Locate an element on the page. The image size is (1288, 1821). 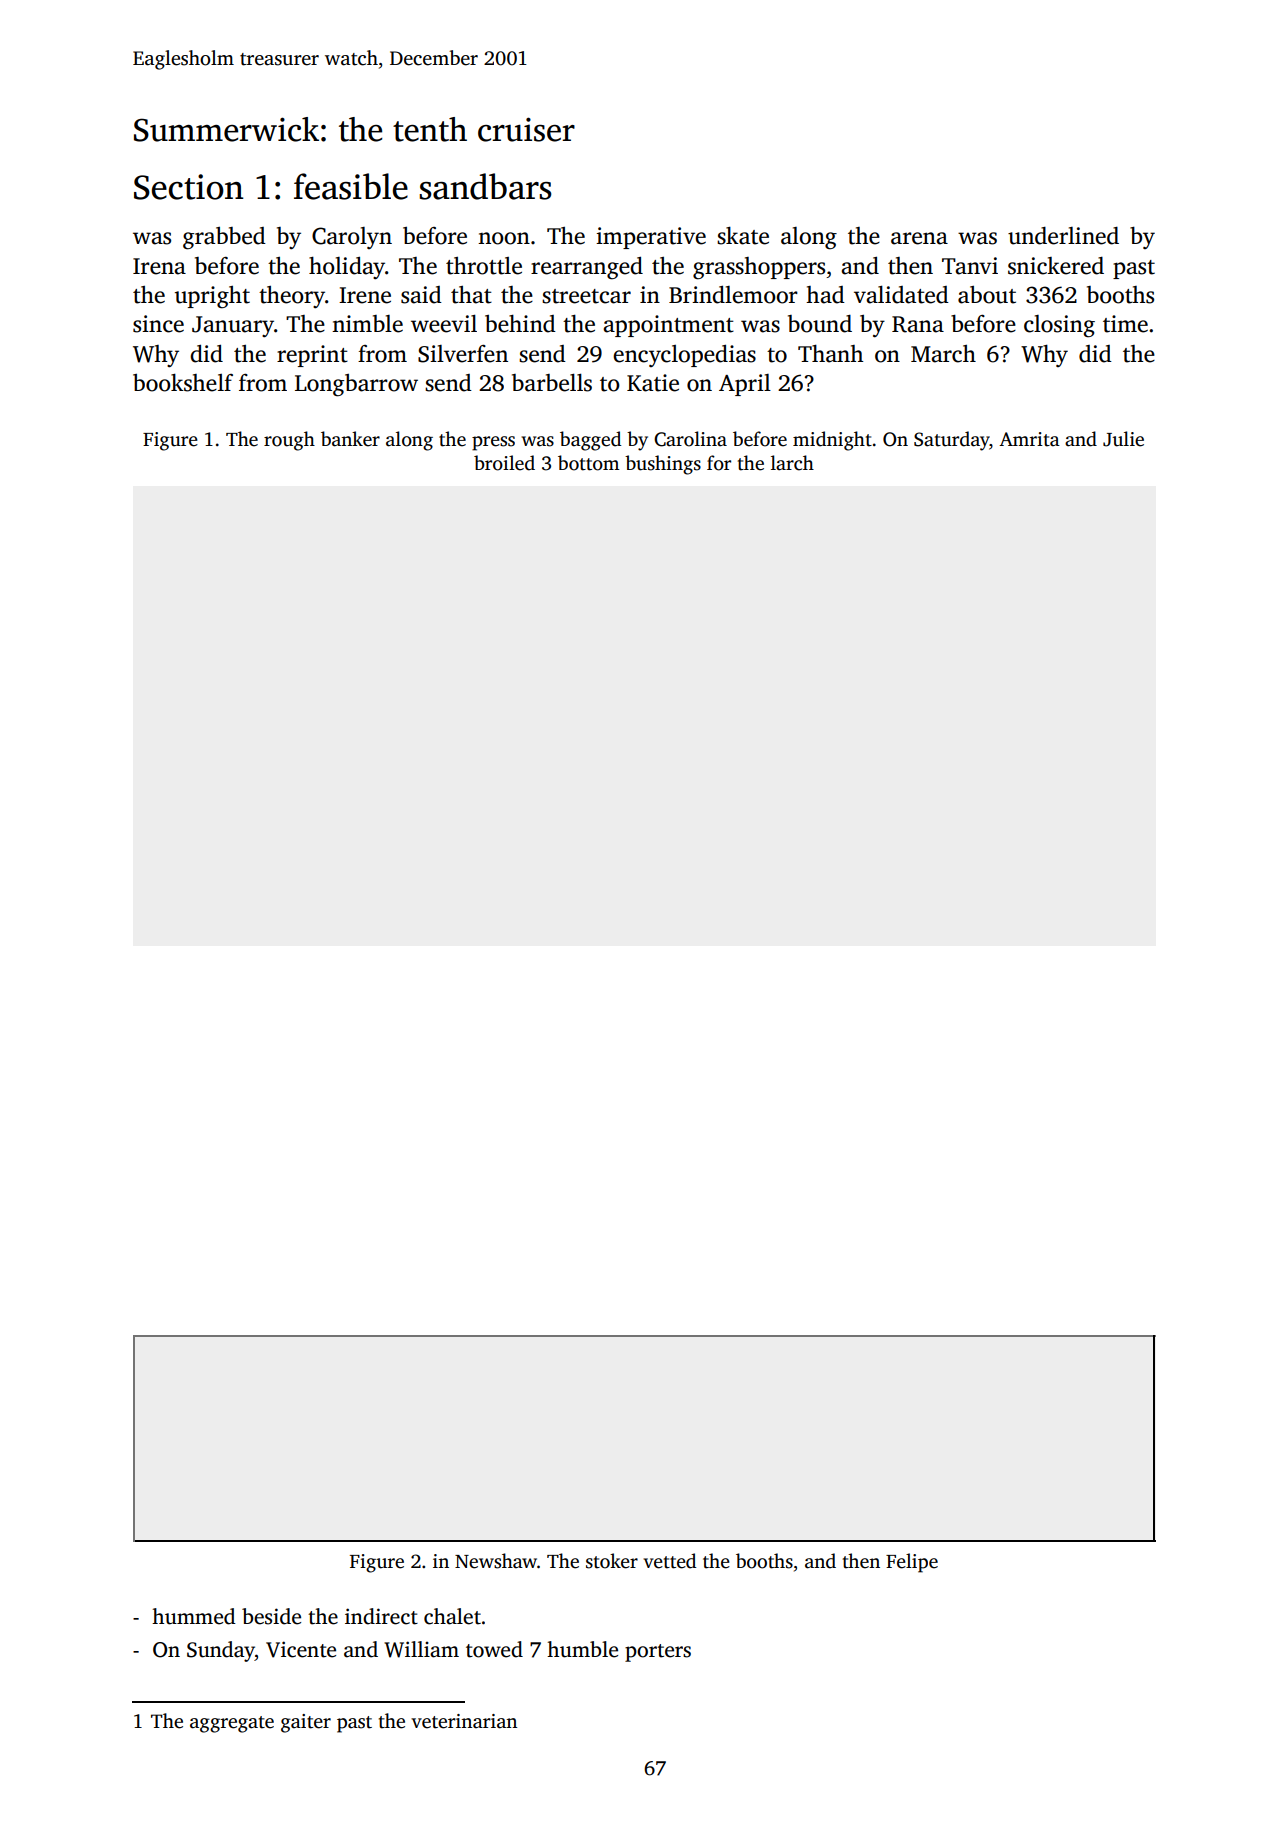
imperative is located at coordinates (651, 238).
